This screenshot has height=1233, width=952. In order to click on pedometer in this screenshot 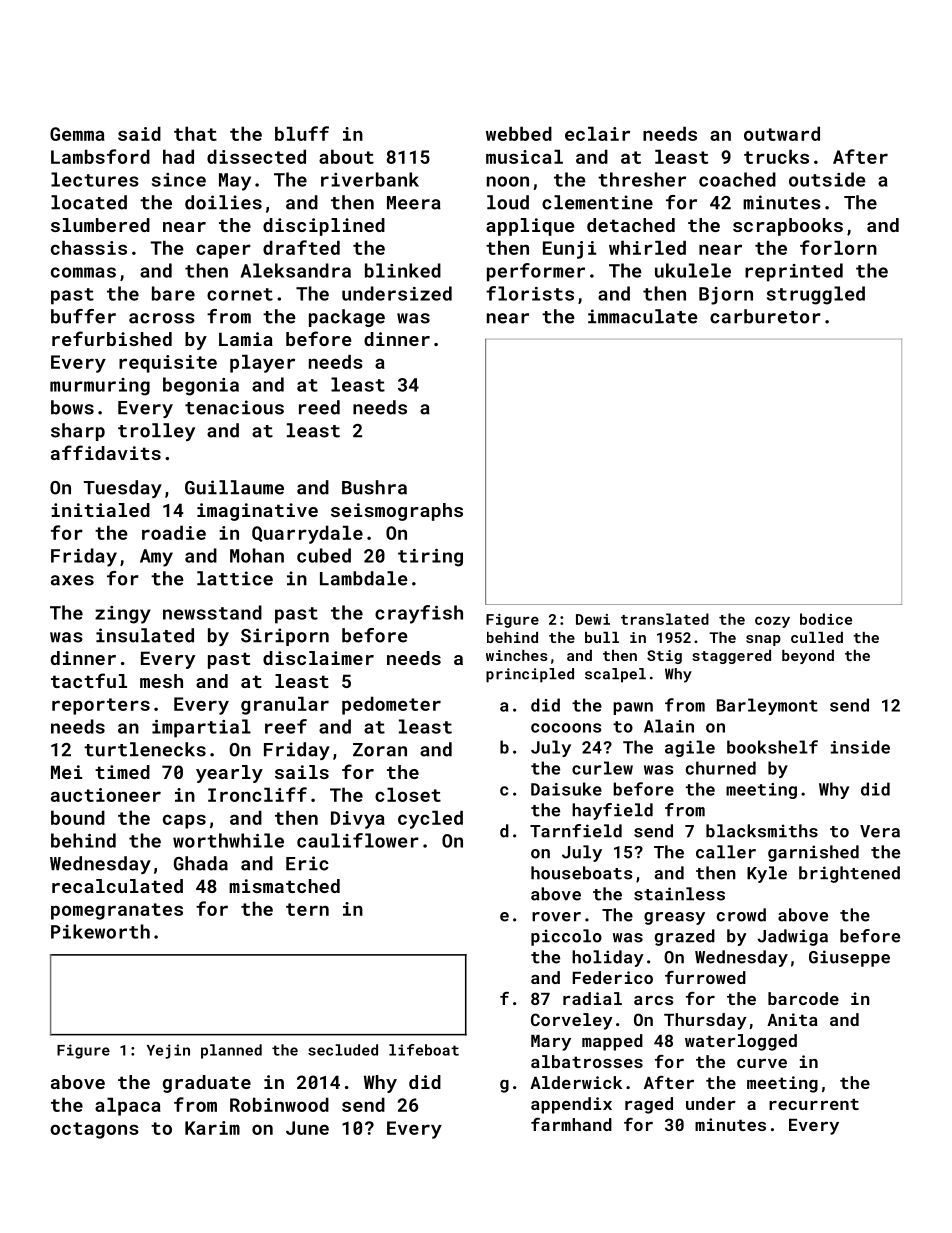, I will do `click(391, 705)`.
